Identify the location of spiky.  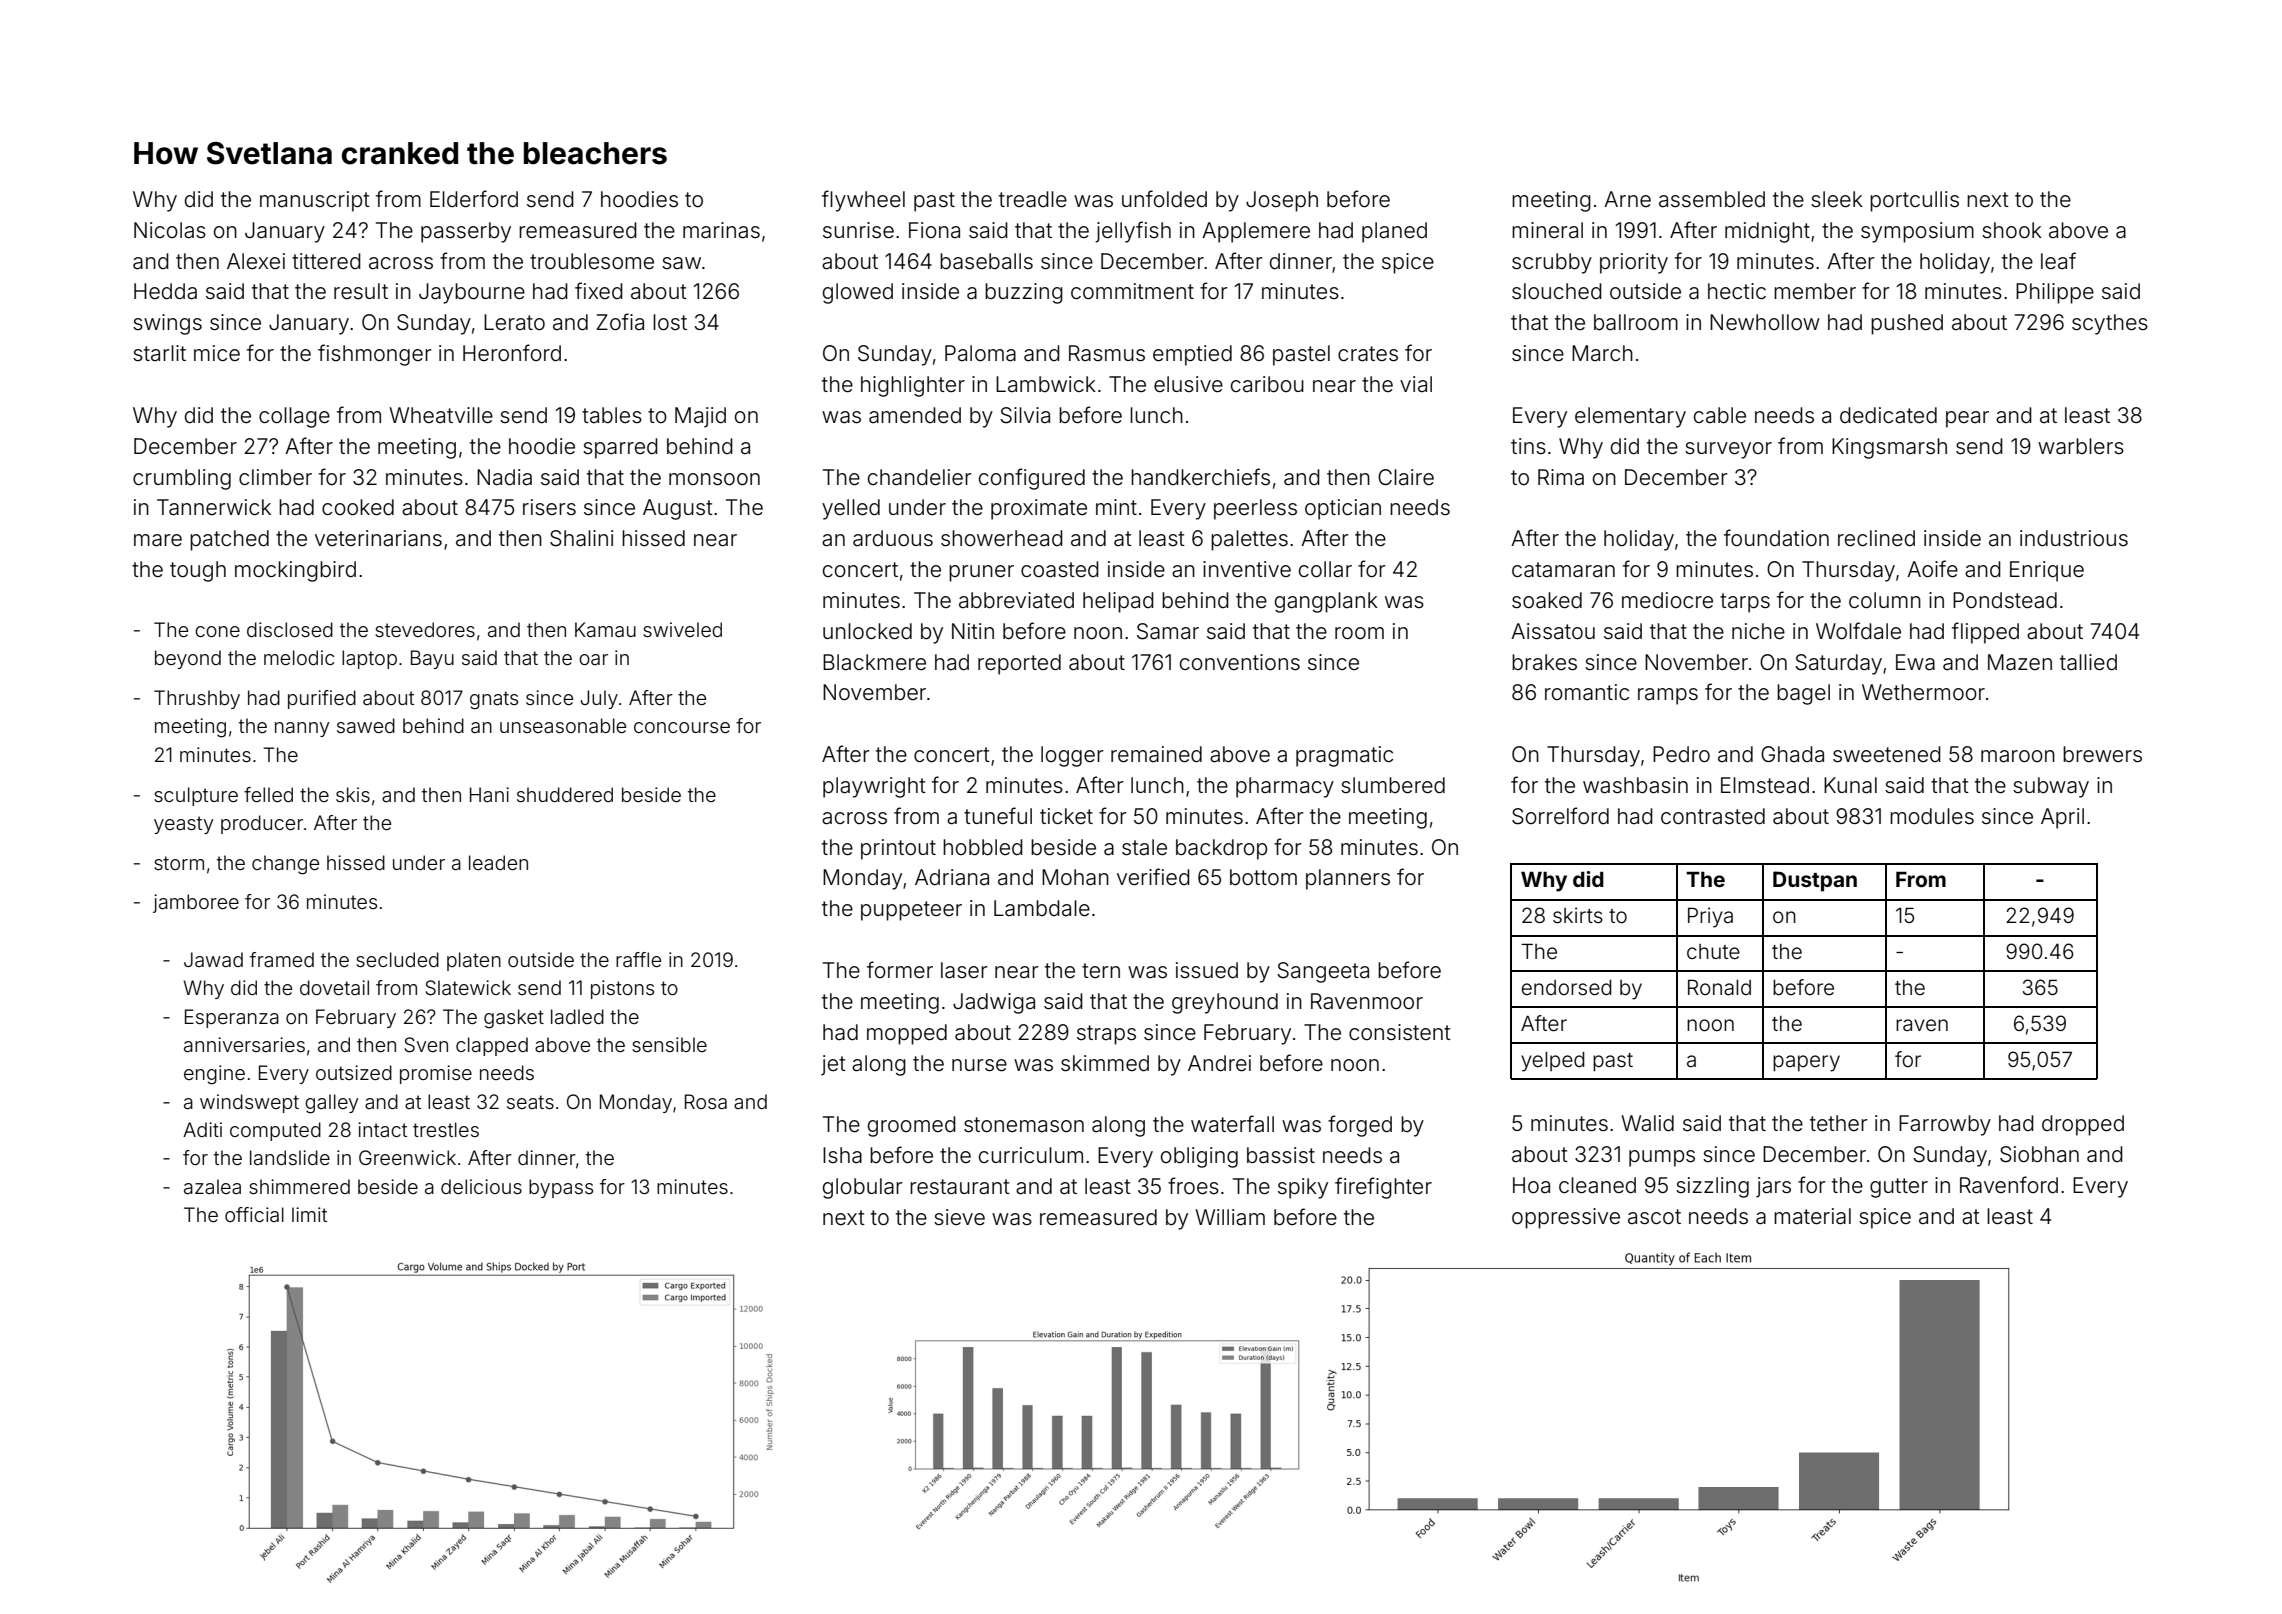
(1303, 1188).
